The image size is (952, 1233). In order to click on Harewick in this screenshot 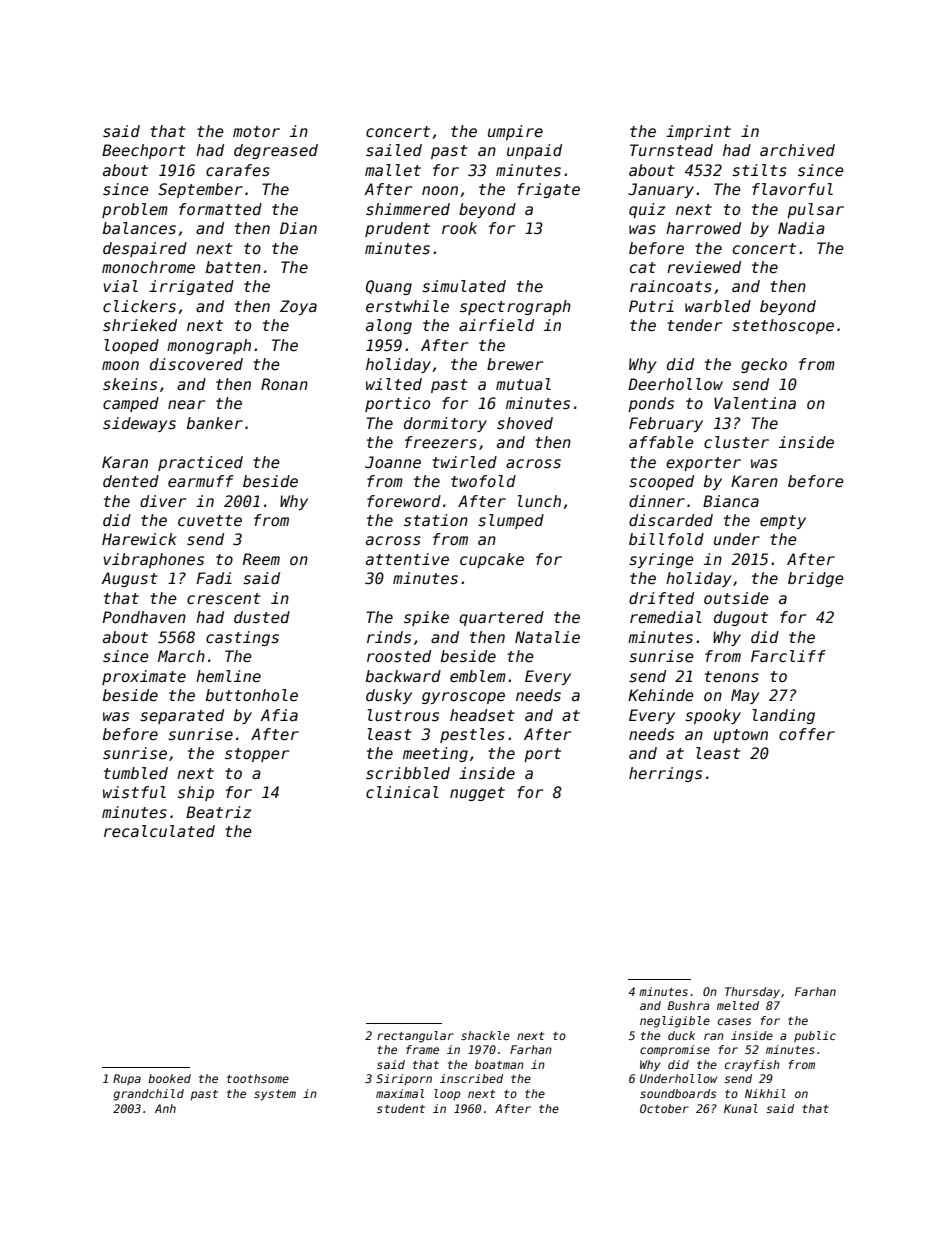, I will do `click(139, 539)`.
